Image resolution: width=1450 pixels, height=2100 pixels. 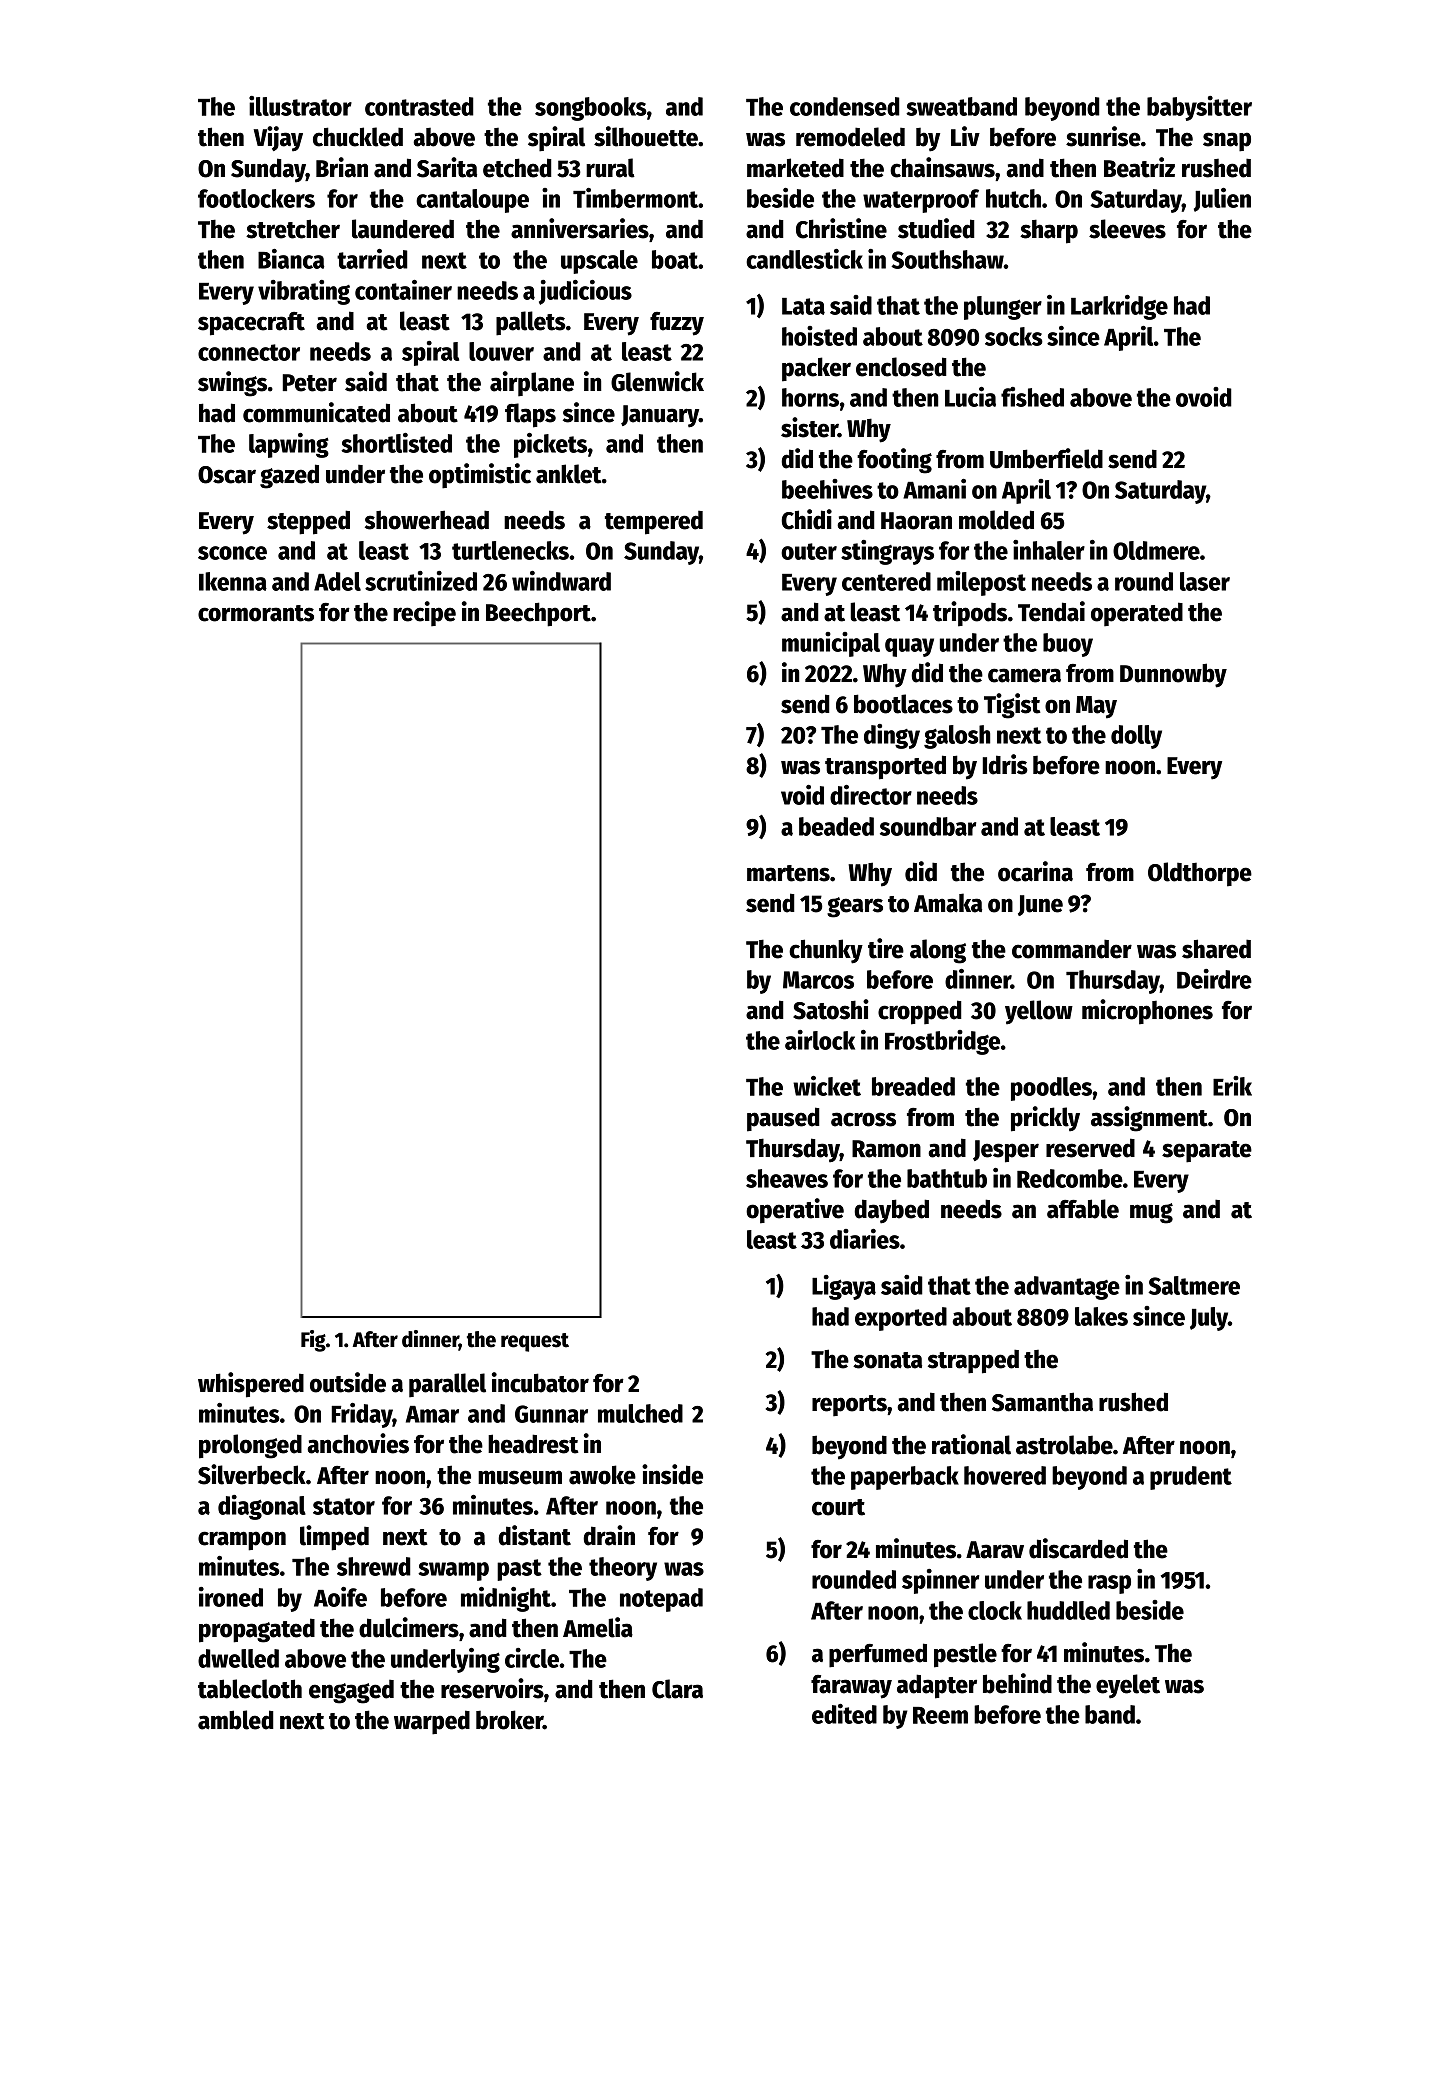 I want to click on commander, so click(x=1072, y=949).
